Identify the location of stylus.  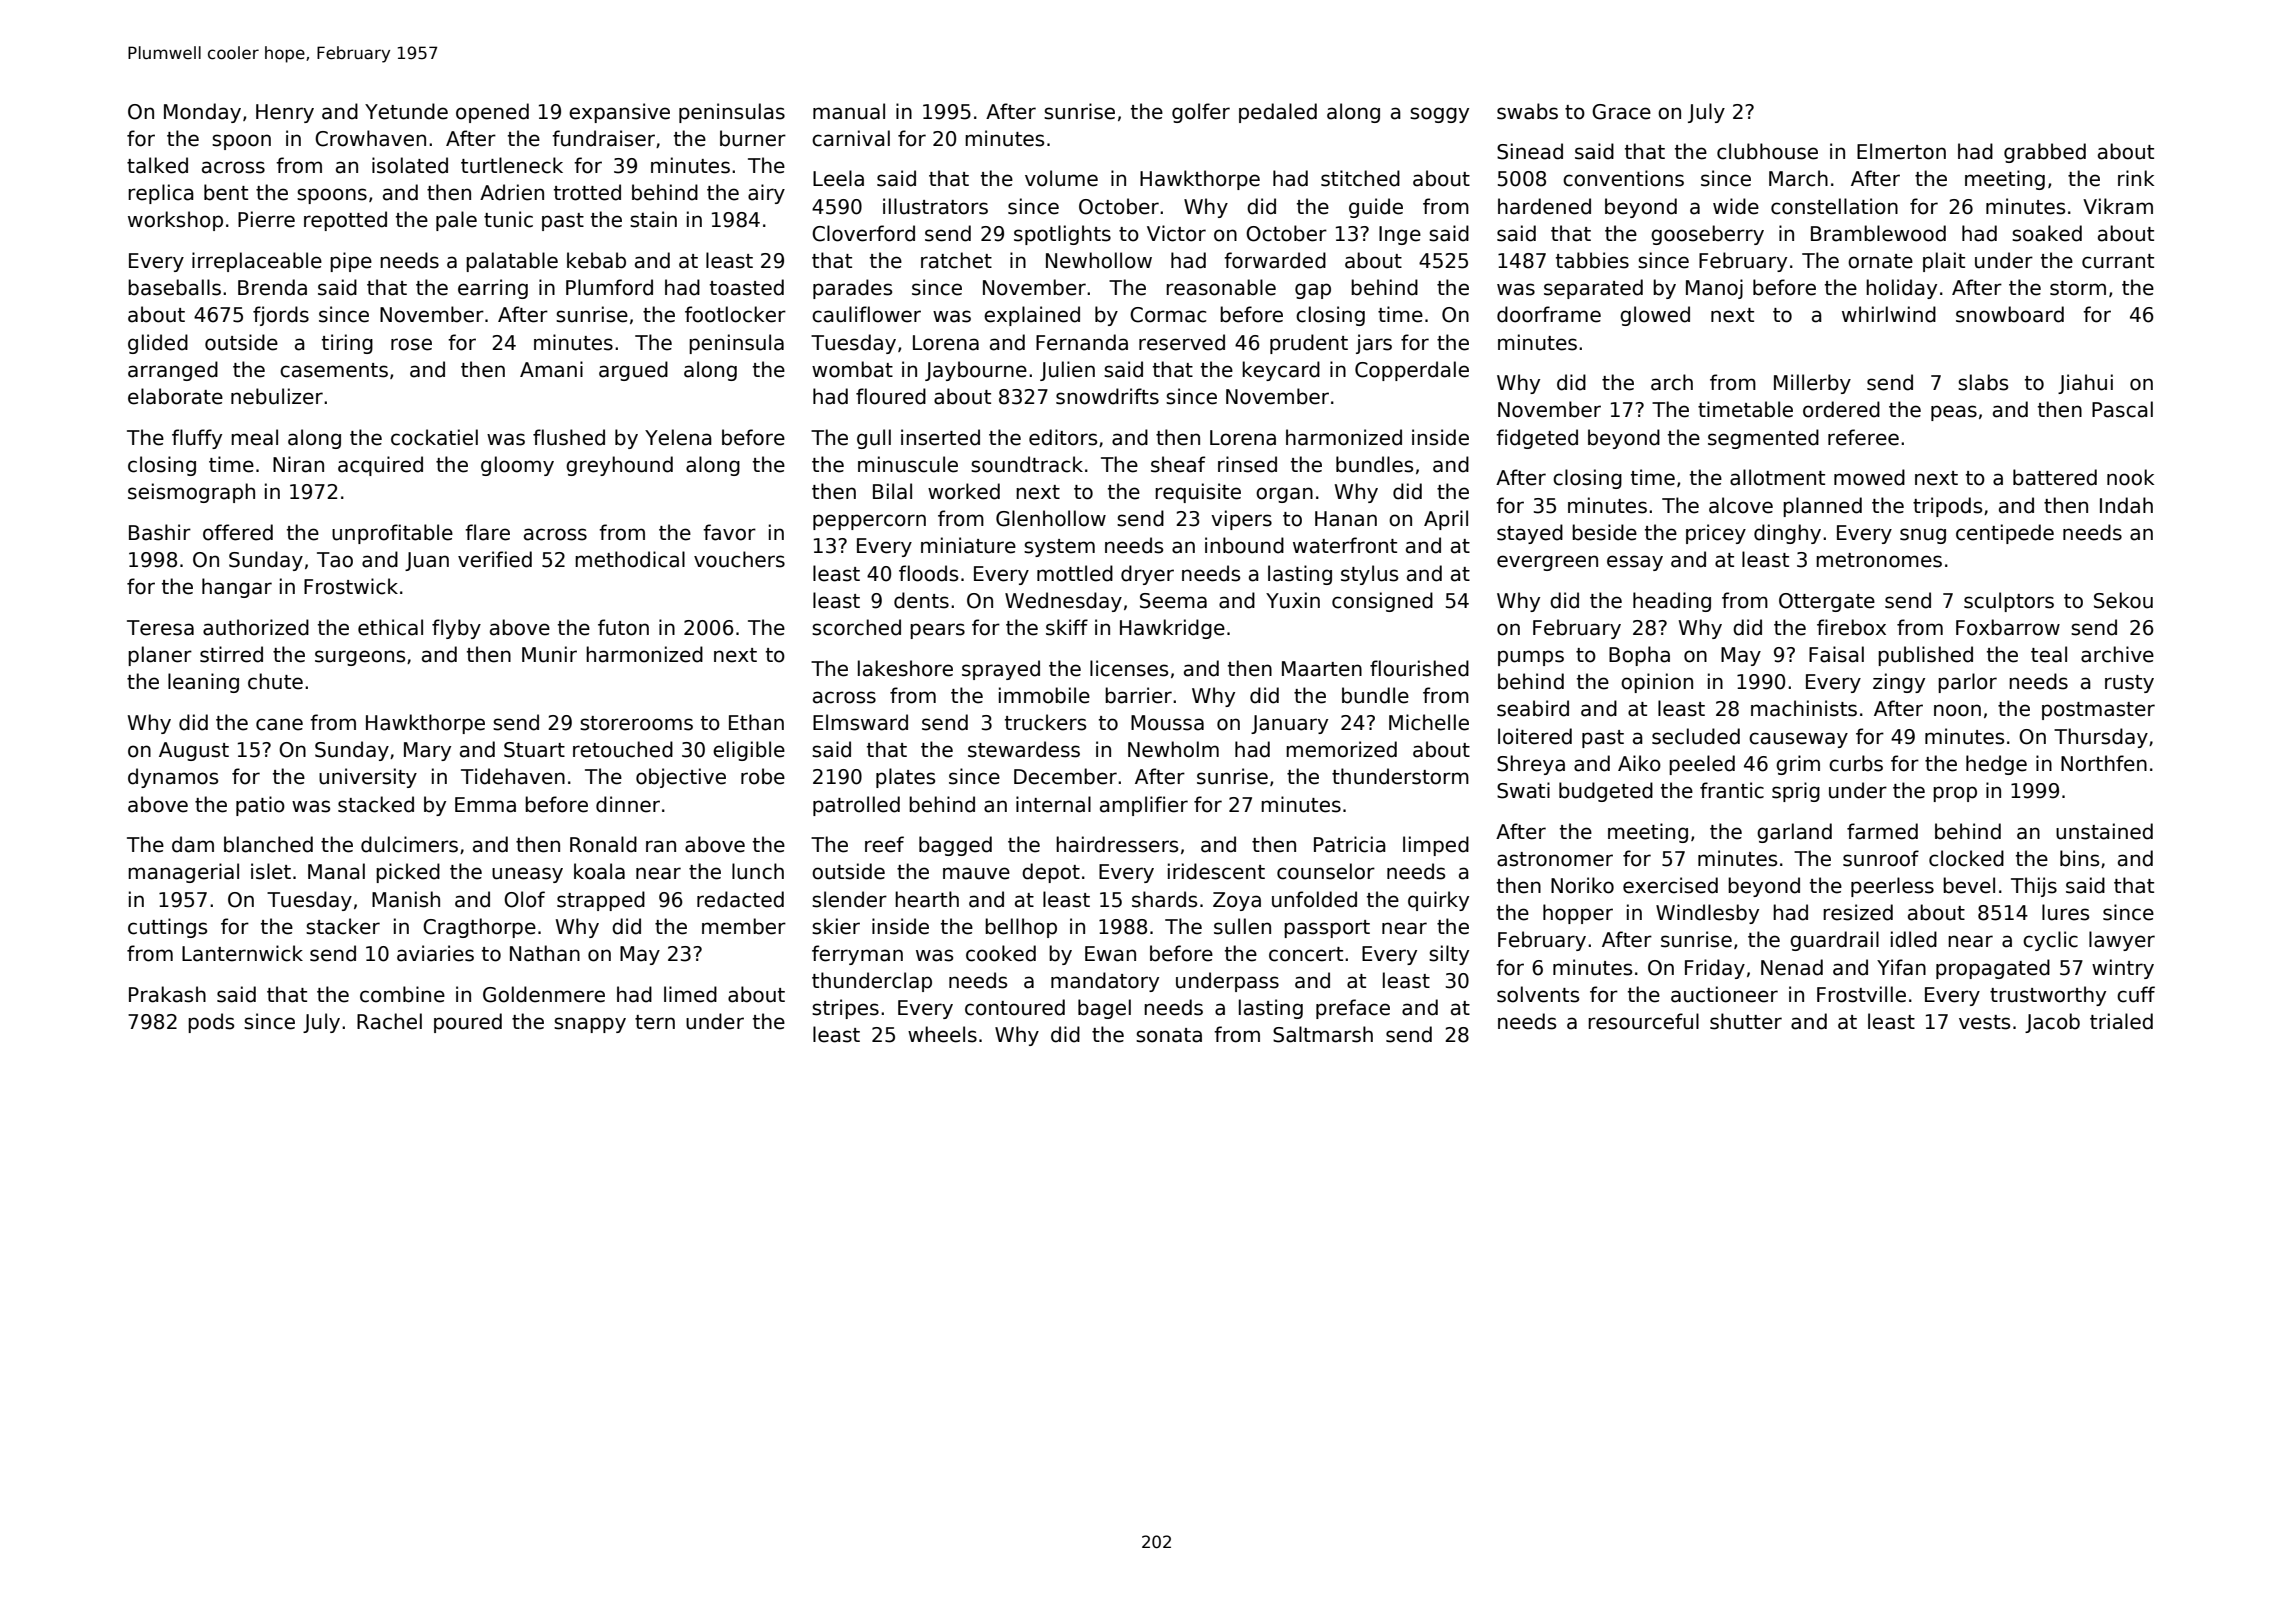
(1369, 575).
